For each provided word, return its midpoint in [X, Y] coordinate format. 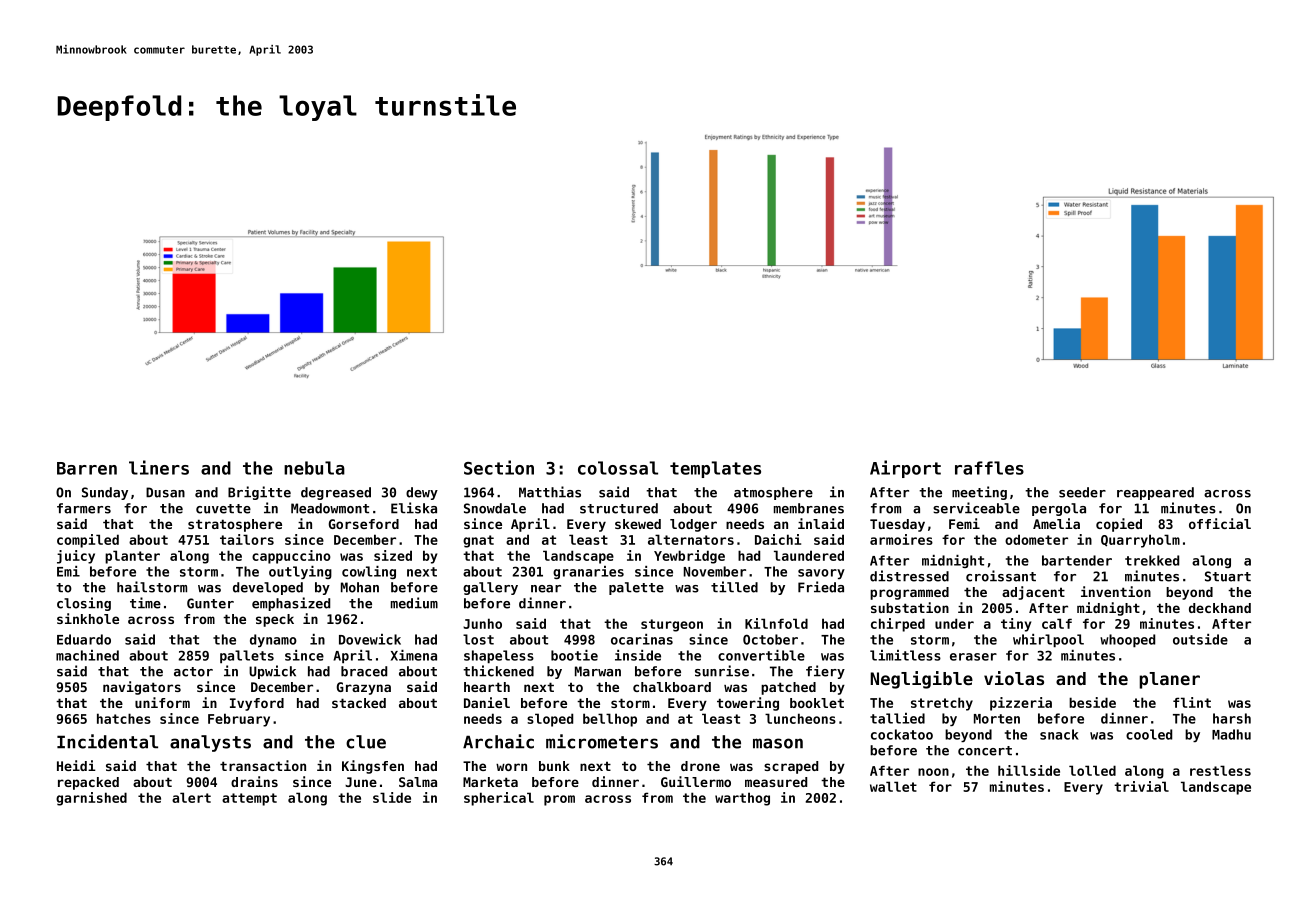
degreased [336, 493]
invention [1116, 591]
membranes [809, 508]
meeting [979, 493]
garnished [91, 799]
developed [268, 588]
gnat [478, 541]
